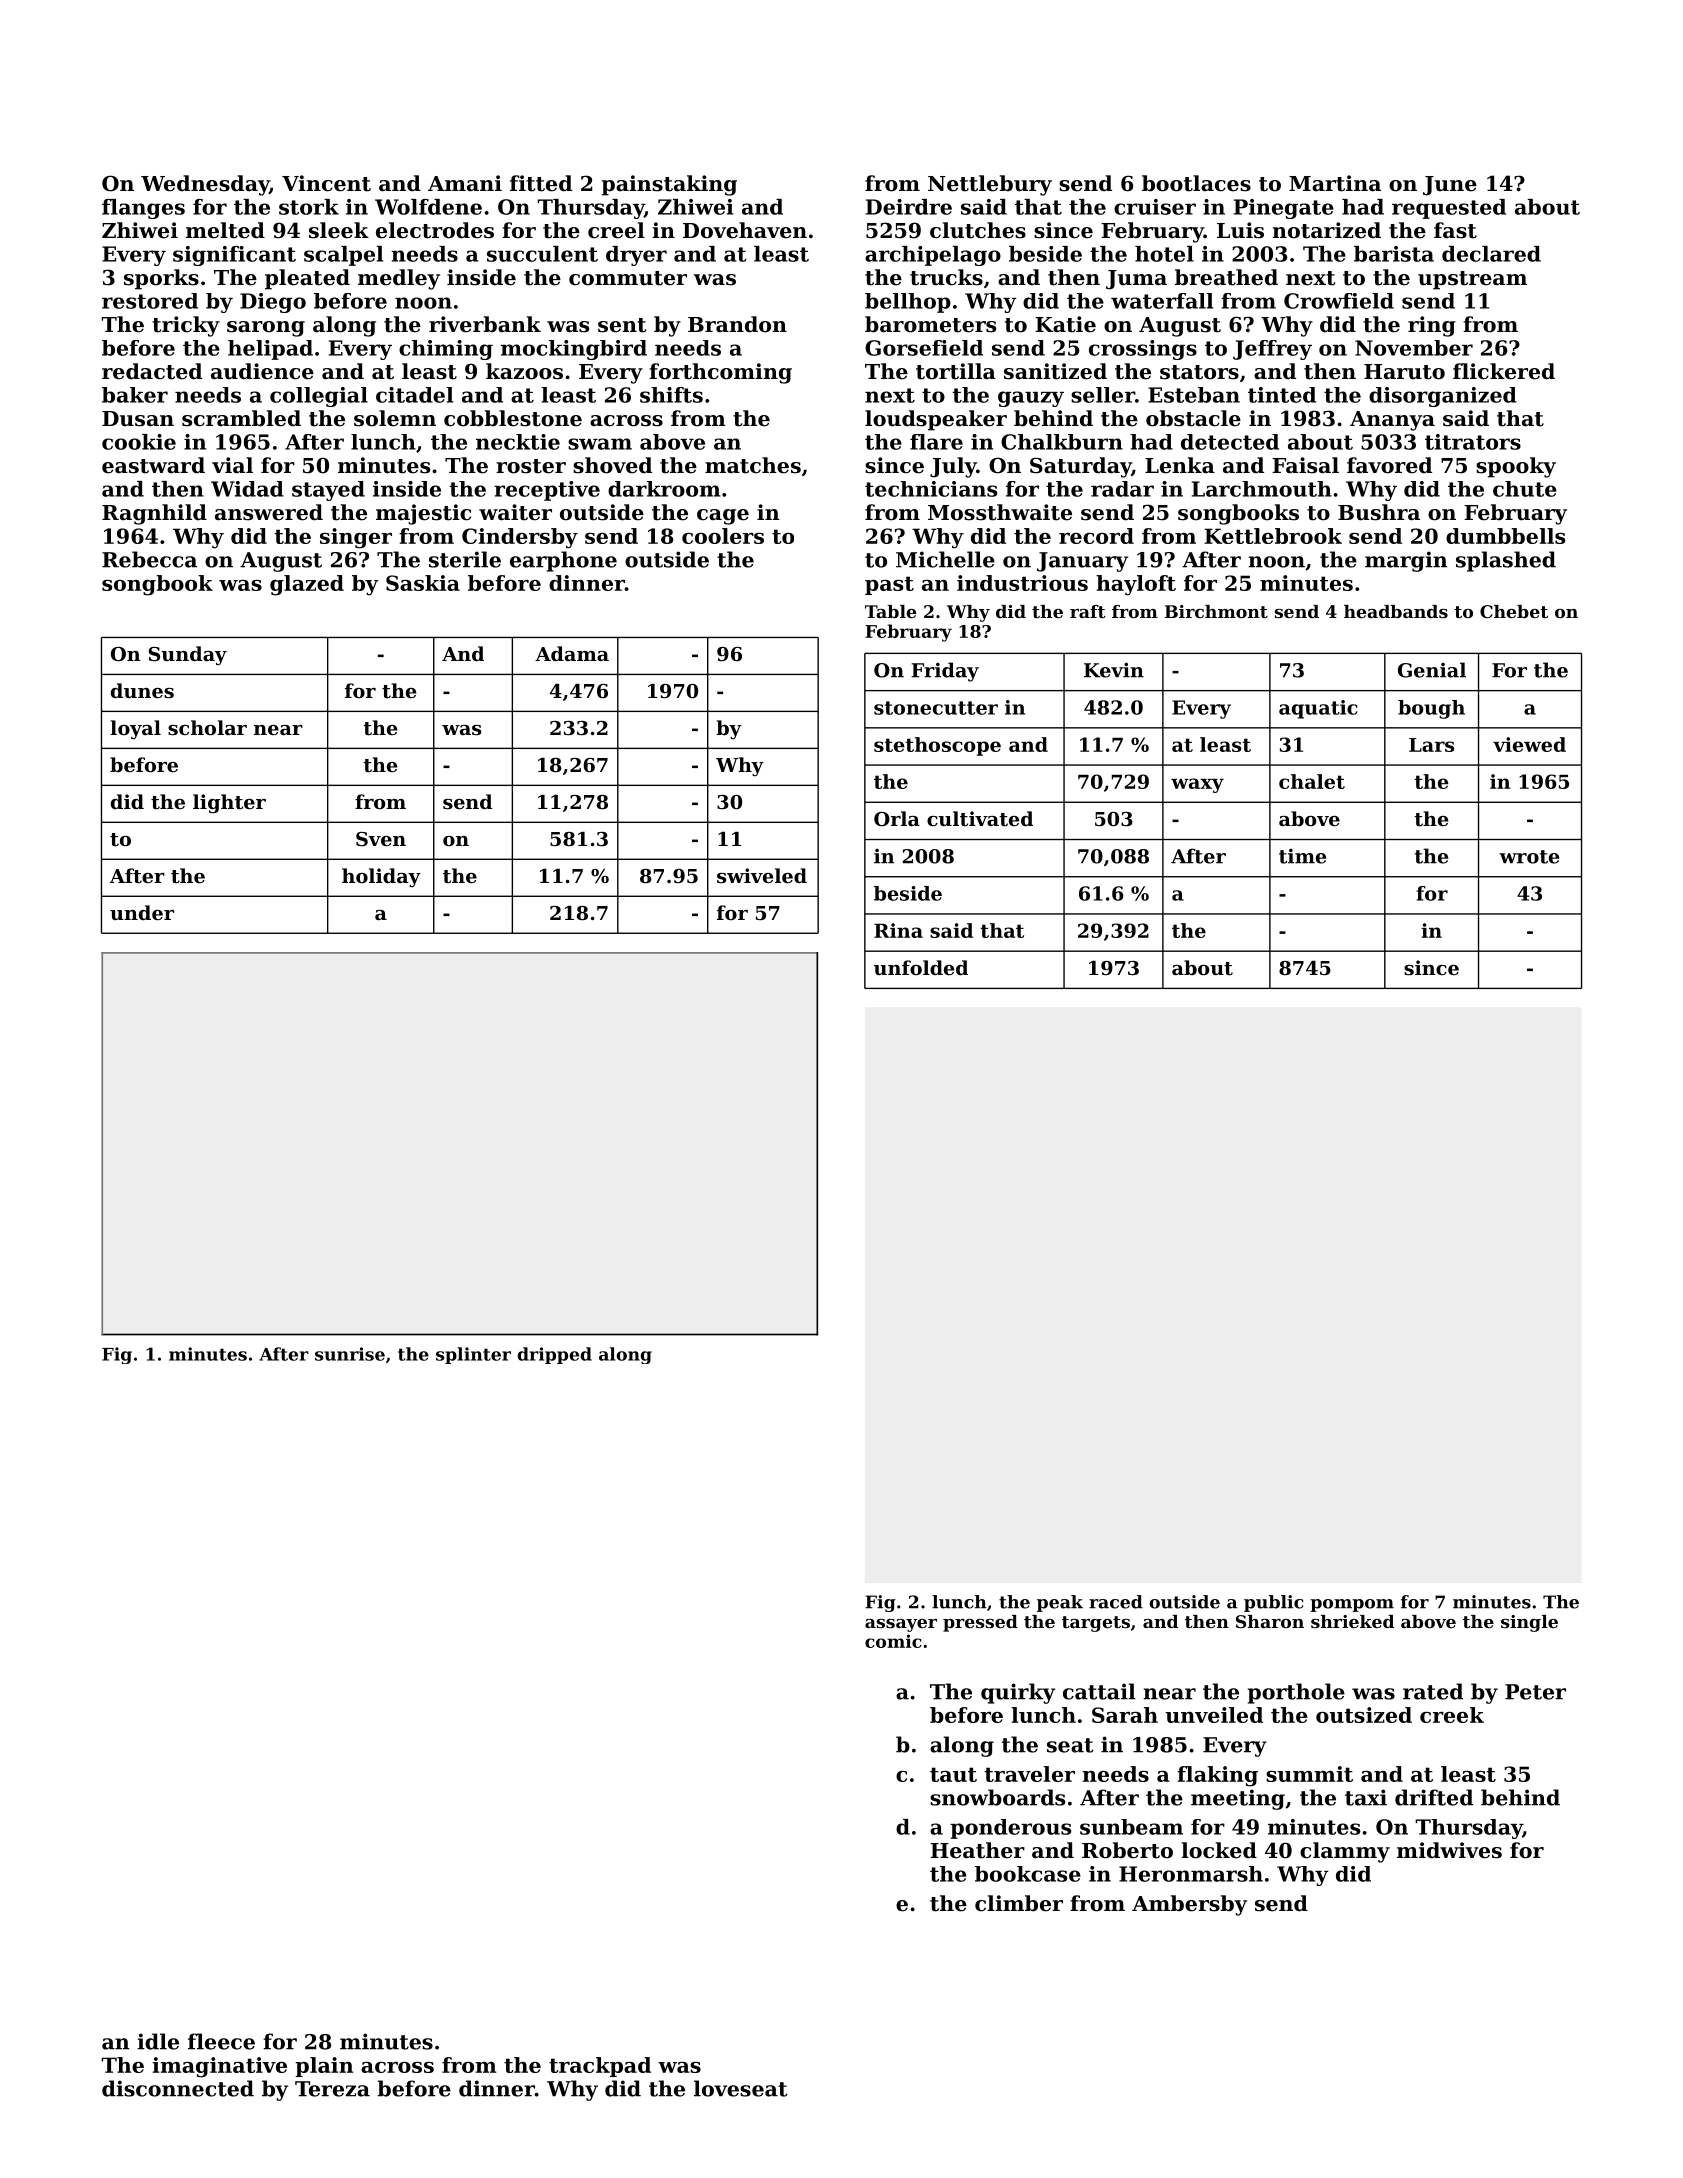 This page has height=2178, width=1683. I want to click on trackpad, so click(600, 2067).
